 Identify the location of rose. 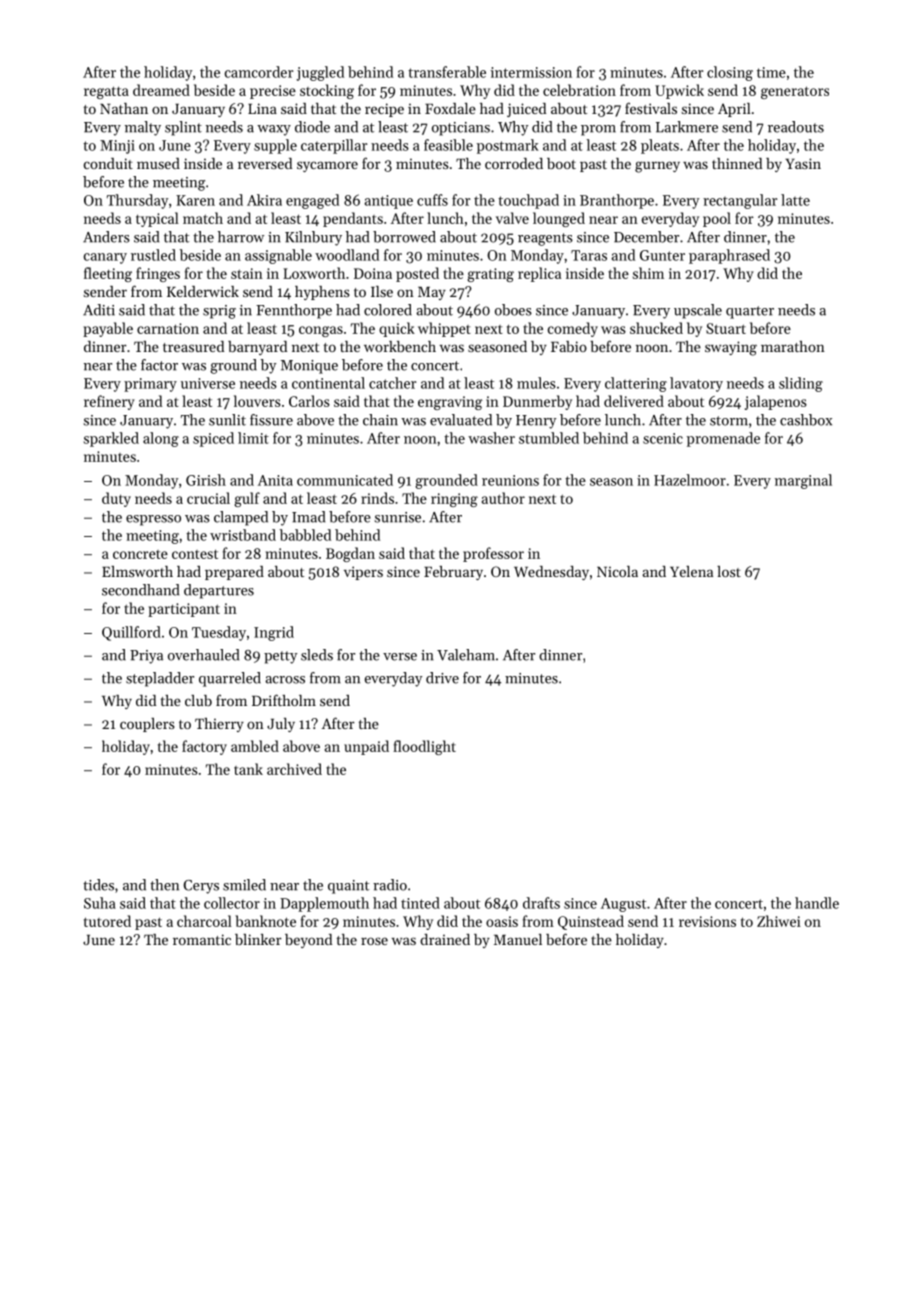
(374, 941).
